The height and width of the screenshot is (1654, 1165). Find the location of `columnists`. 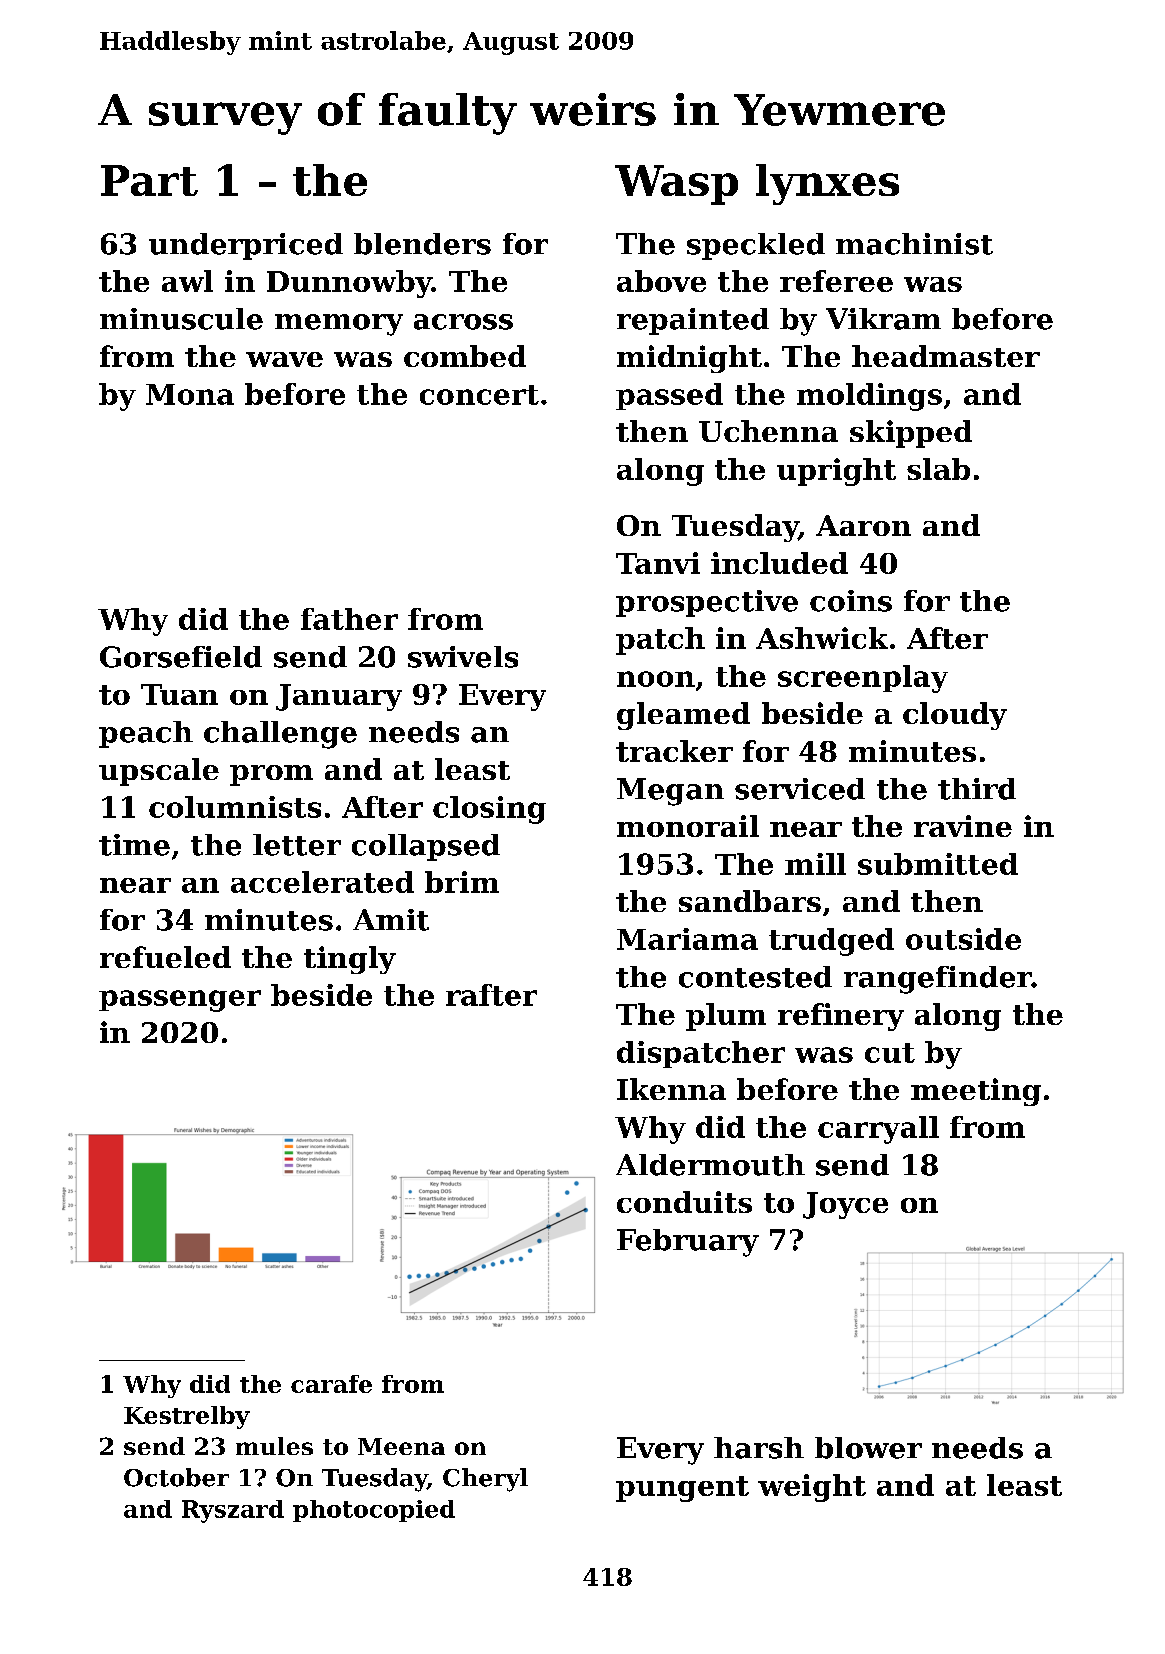

columnists is located at coordinates (235, 807).
